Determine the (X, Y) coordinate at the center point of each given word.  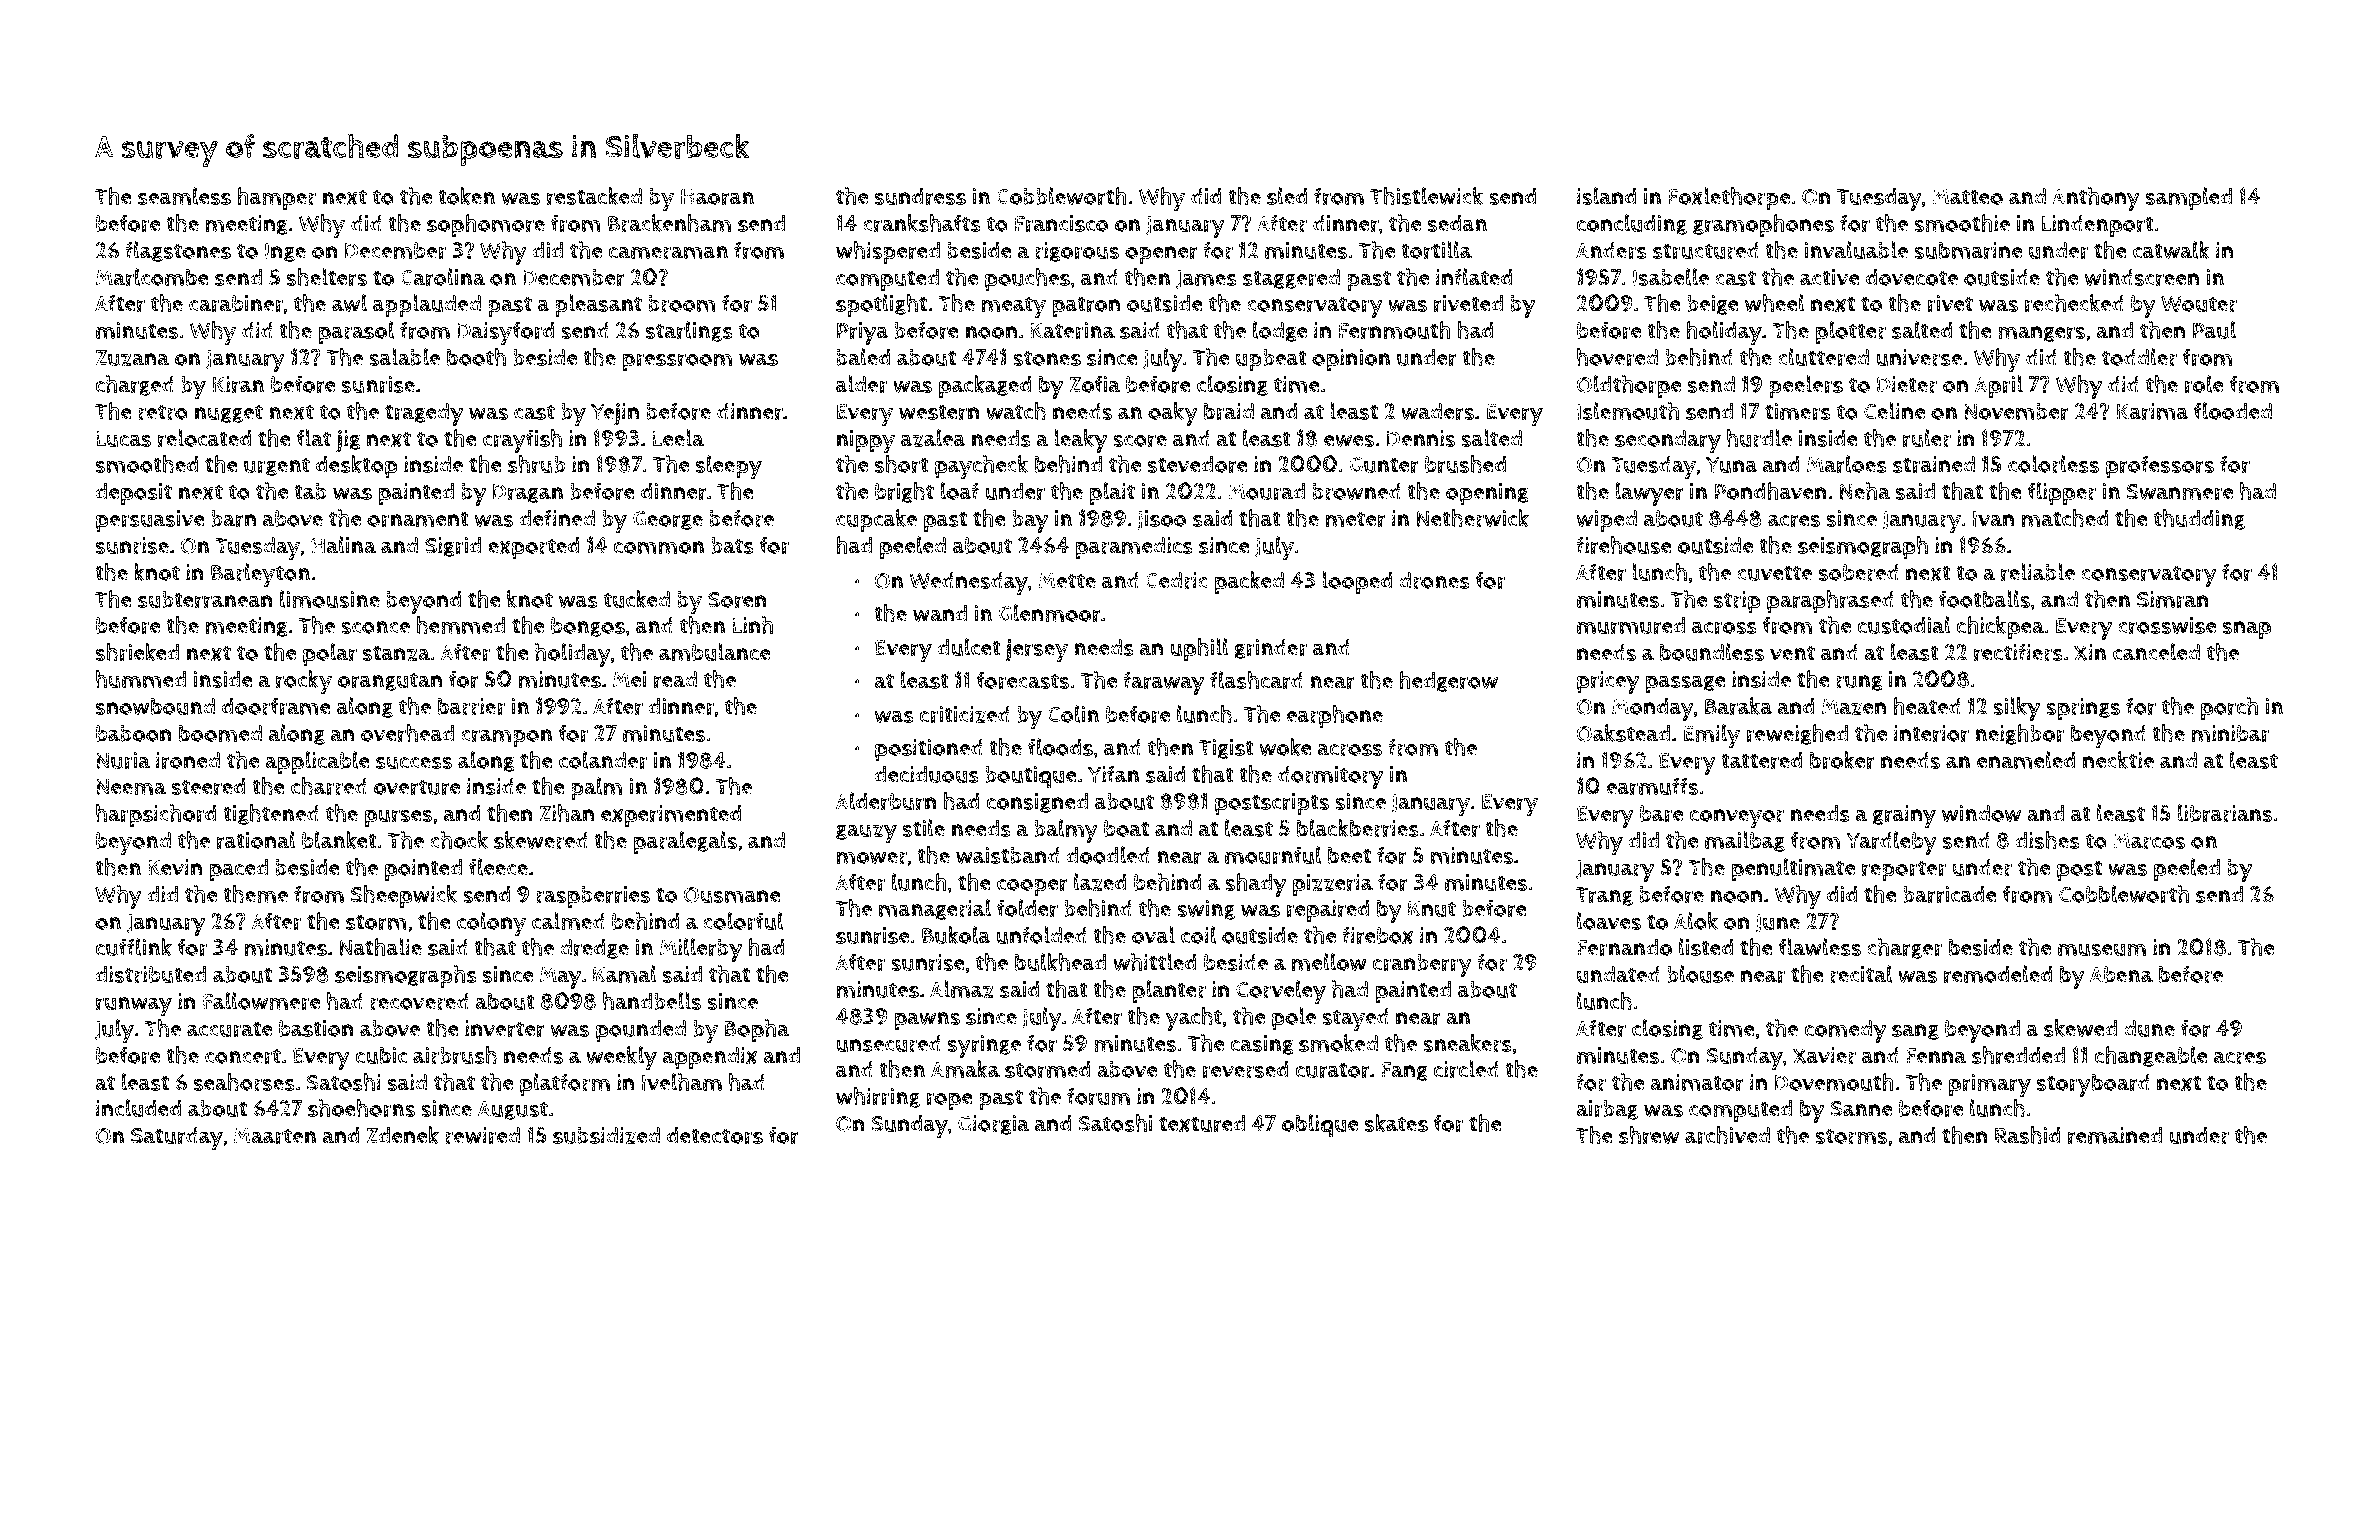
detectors (715, 1135)
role (2204, 384)
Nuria (123, 760)
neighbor (2019, 735)
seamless (184, 196)
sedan (1457, 223)
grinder (1271, 649)
